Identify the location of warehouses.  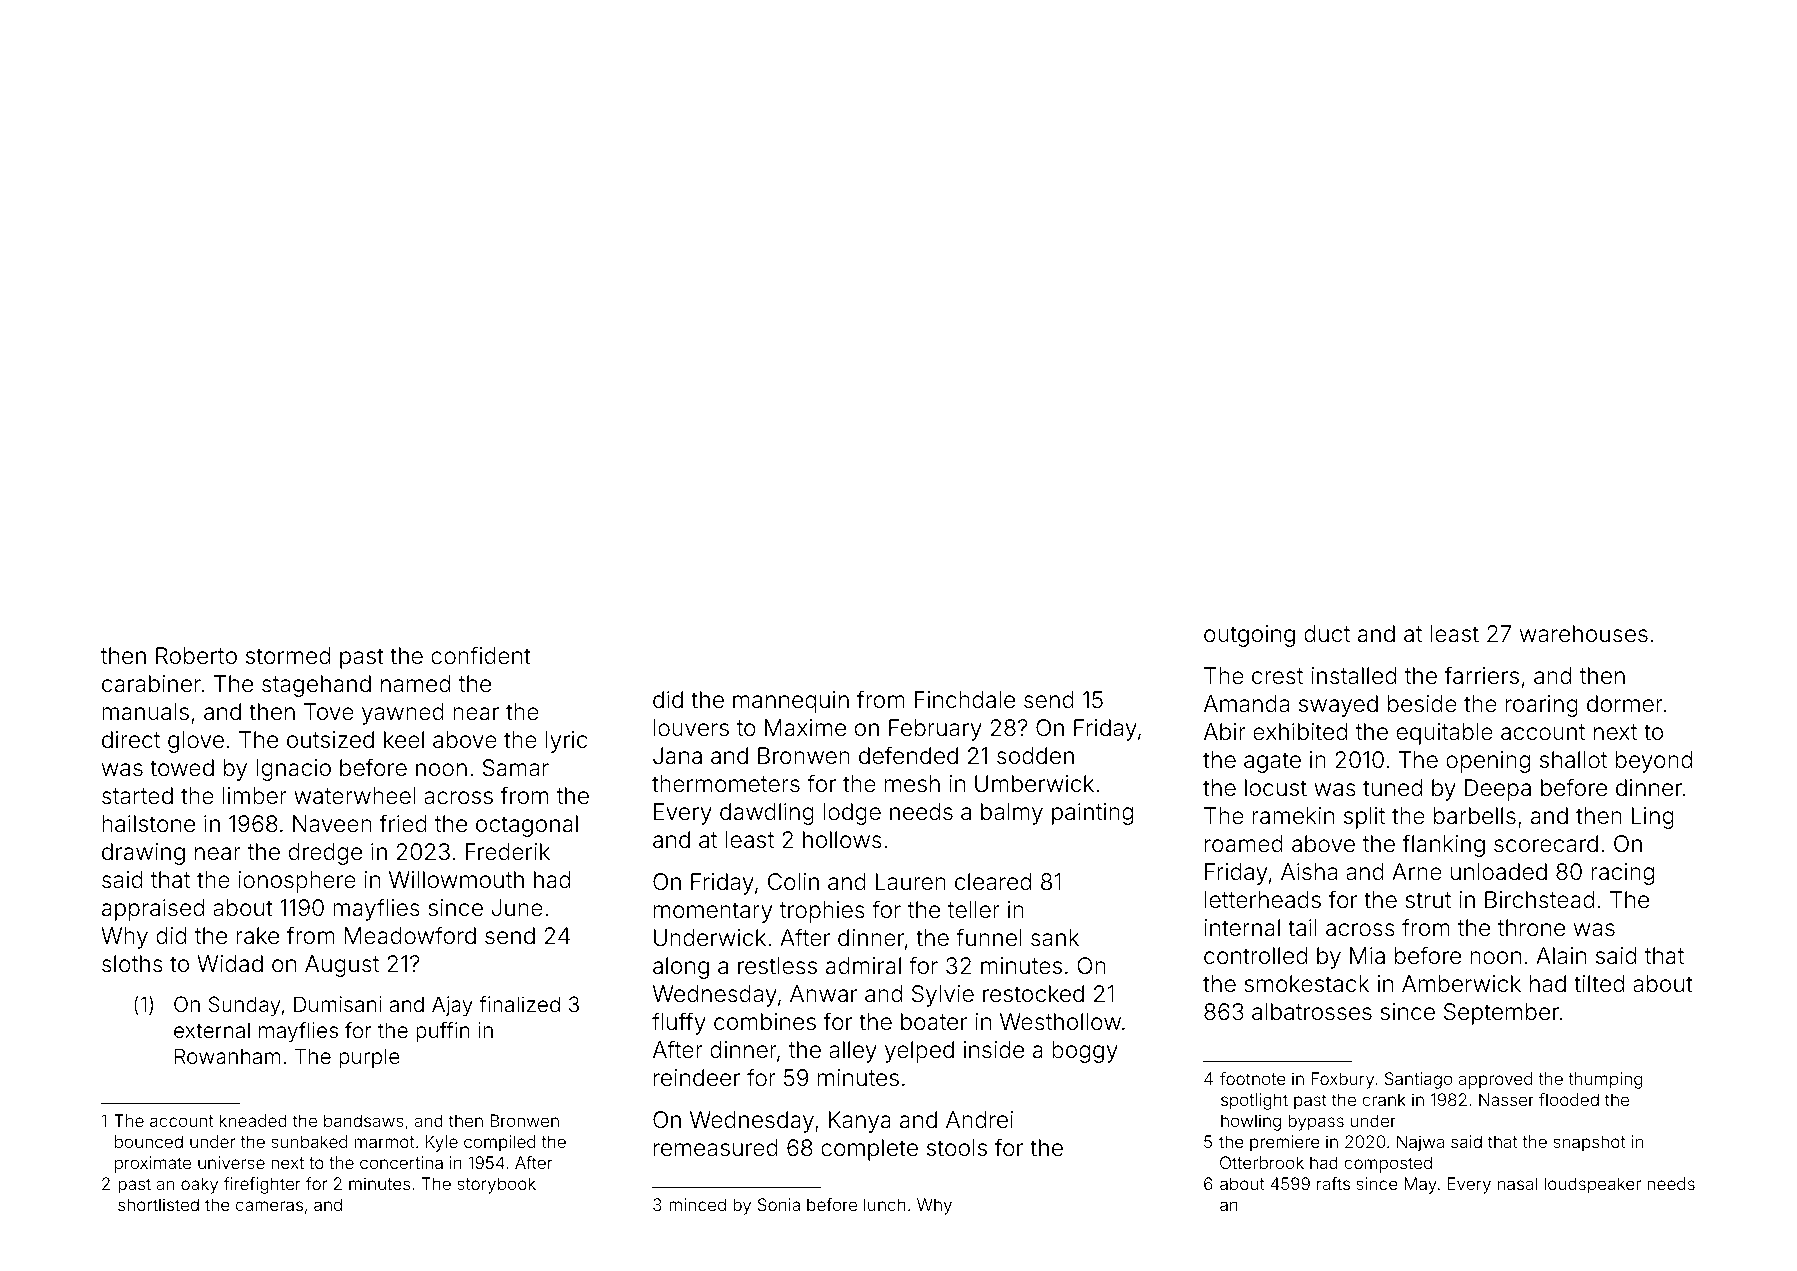
(1584, 634).
